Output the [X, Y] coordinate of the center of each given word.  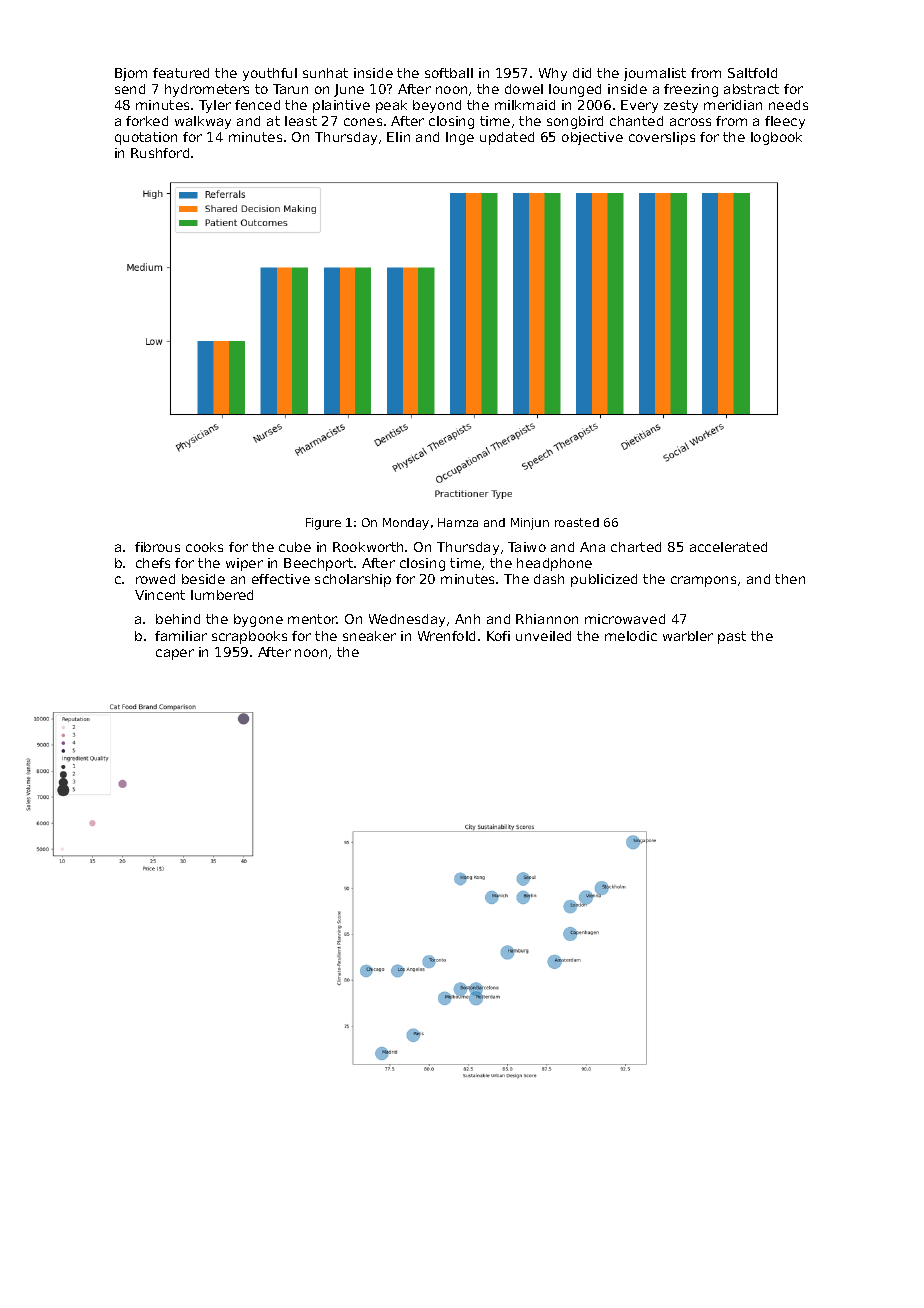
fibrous [157, 547]
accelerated [728, 547]
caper [175, 654]
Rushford [160, 153]
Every [639, 106]
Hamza [458, 522]
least [301, 121]
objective [592, 138]
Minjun [530, 524]
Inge [460, 138]
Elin [398, 137]
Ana [592, 547]
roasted [577, 522]
